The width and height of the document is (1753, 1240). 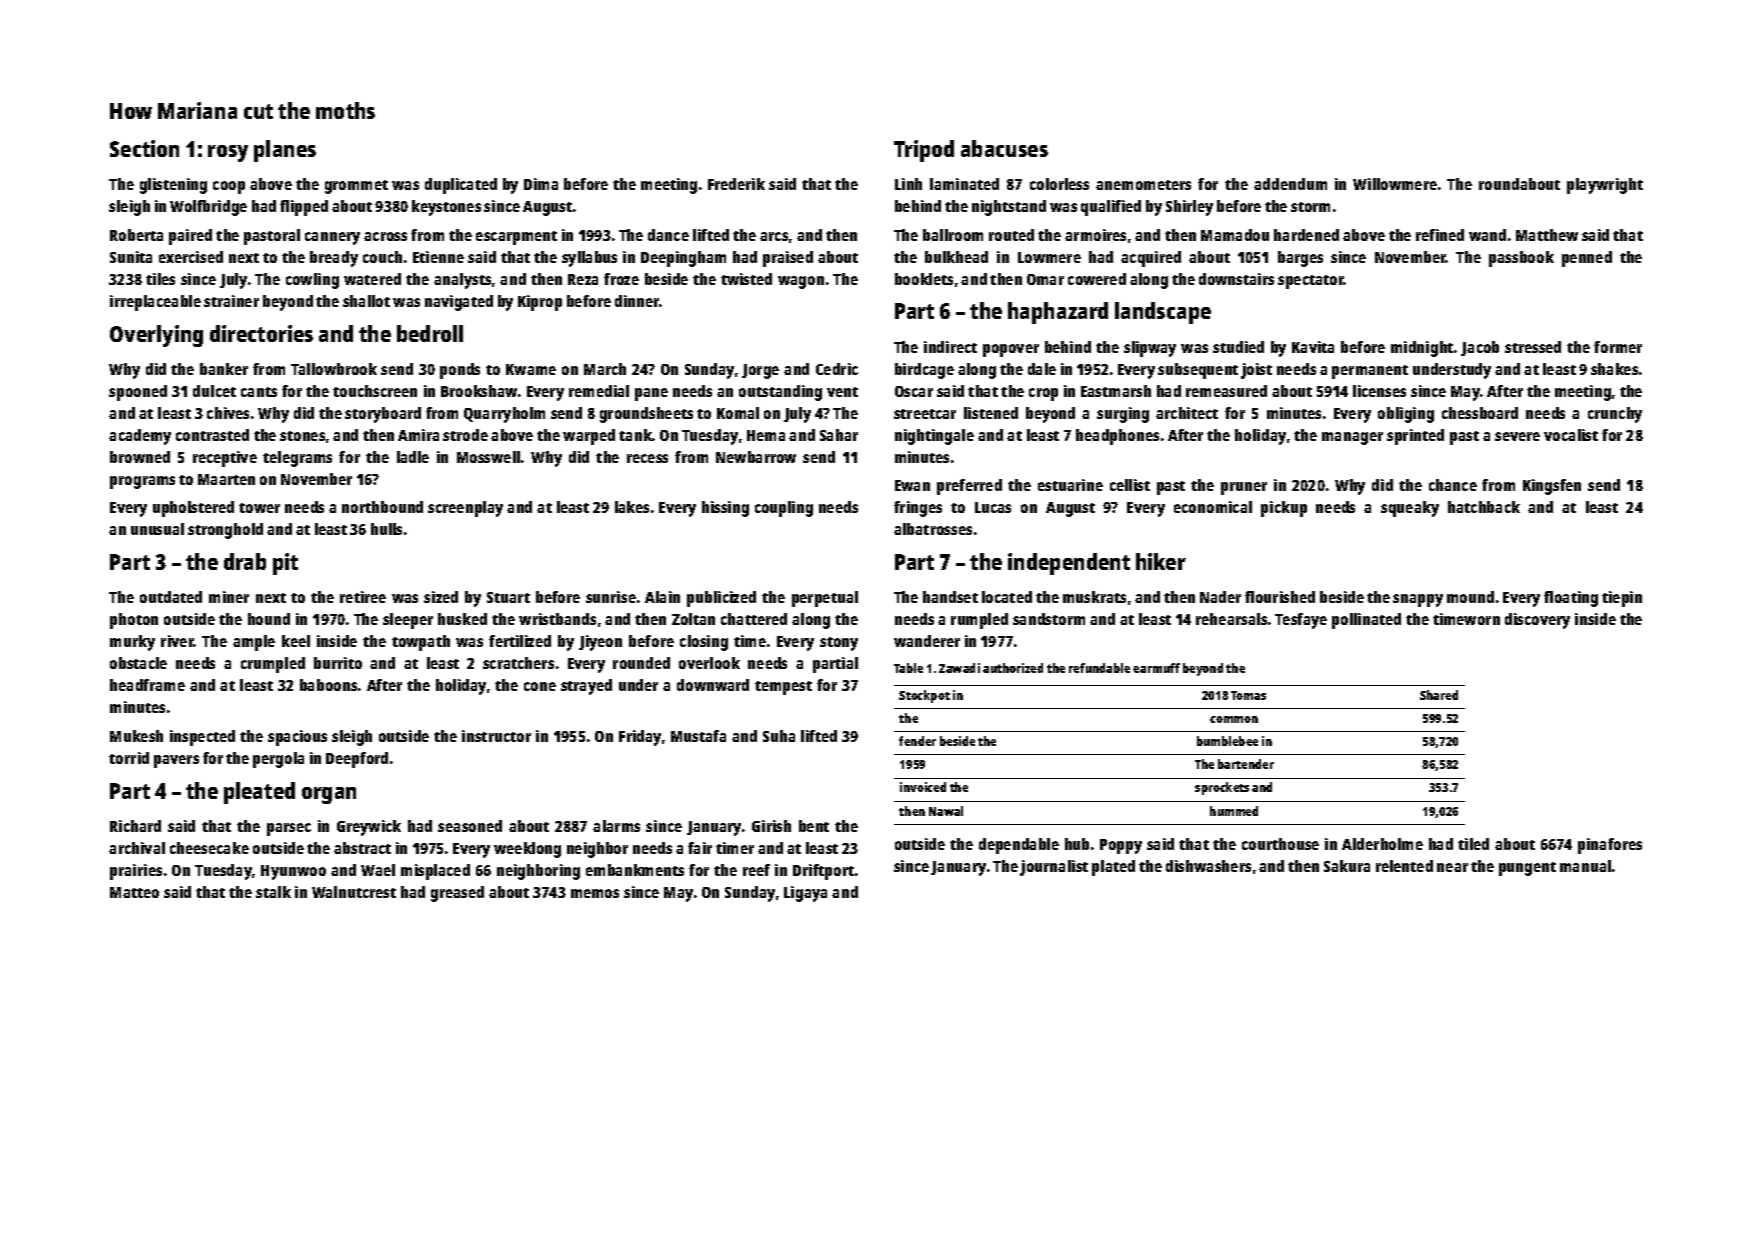 What do you see at coordinates (1614, 369) in the document?
I see `shakes` at bounding box center [1614, 369].
